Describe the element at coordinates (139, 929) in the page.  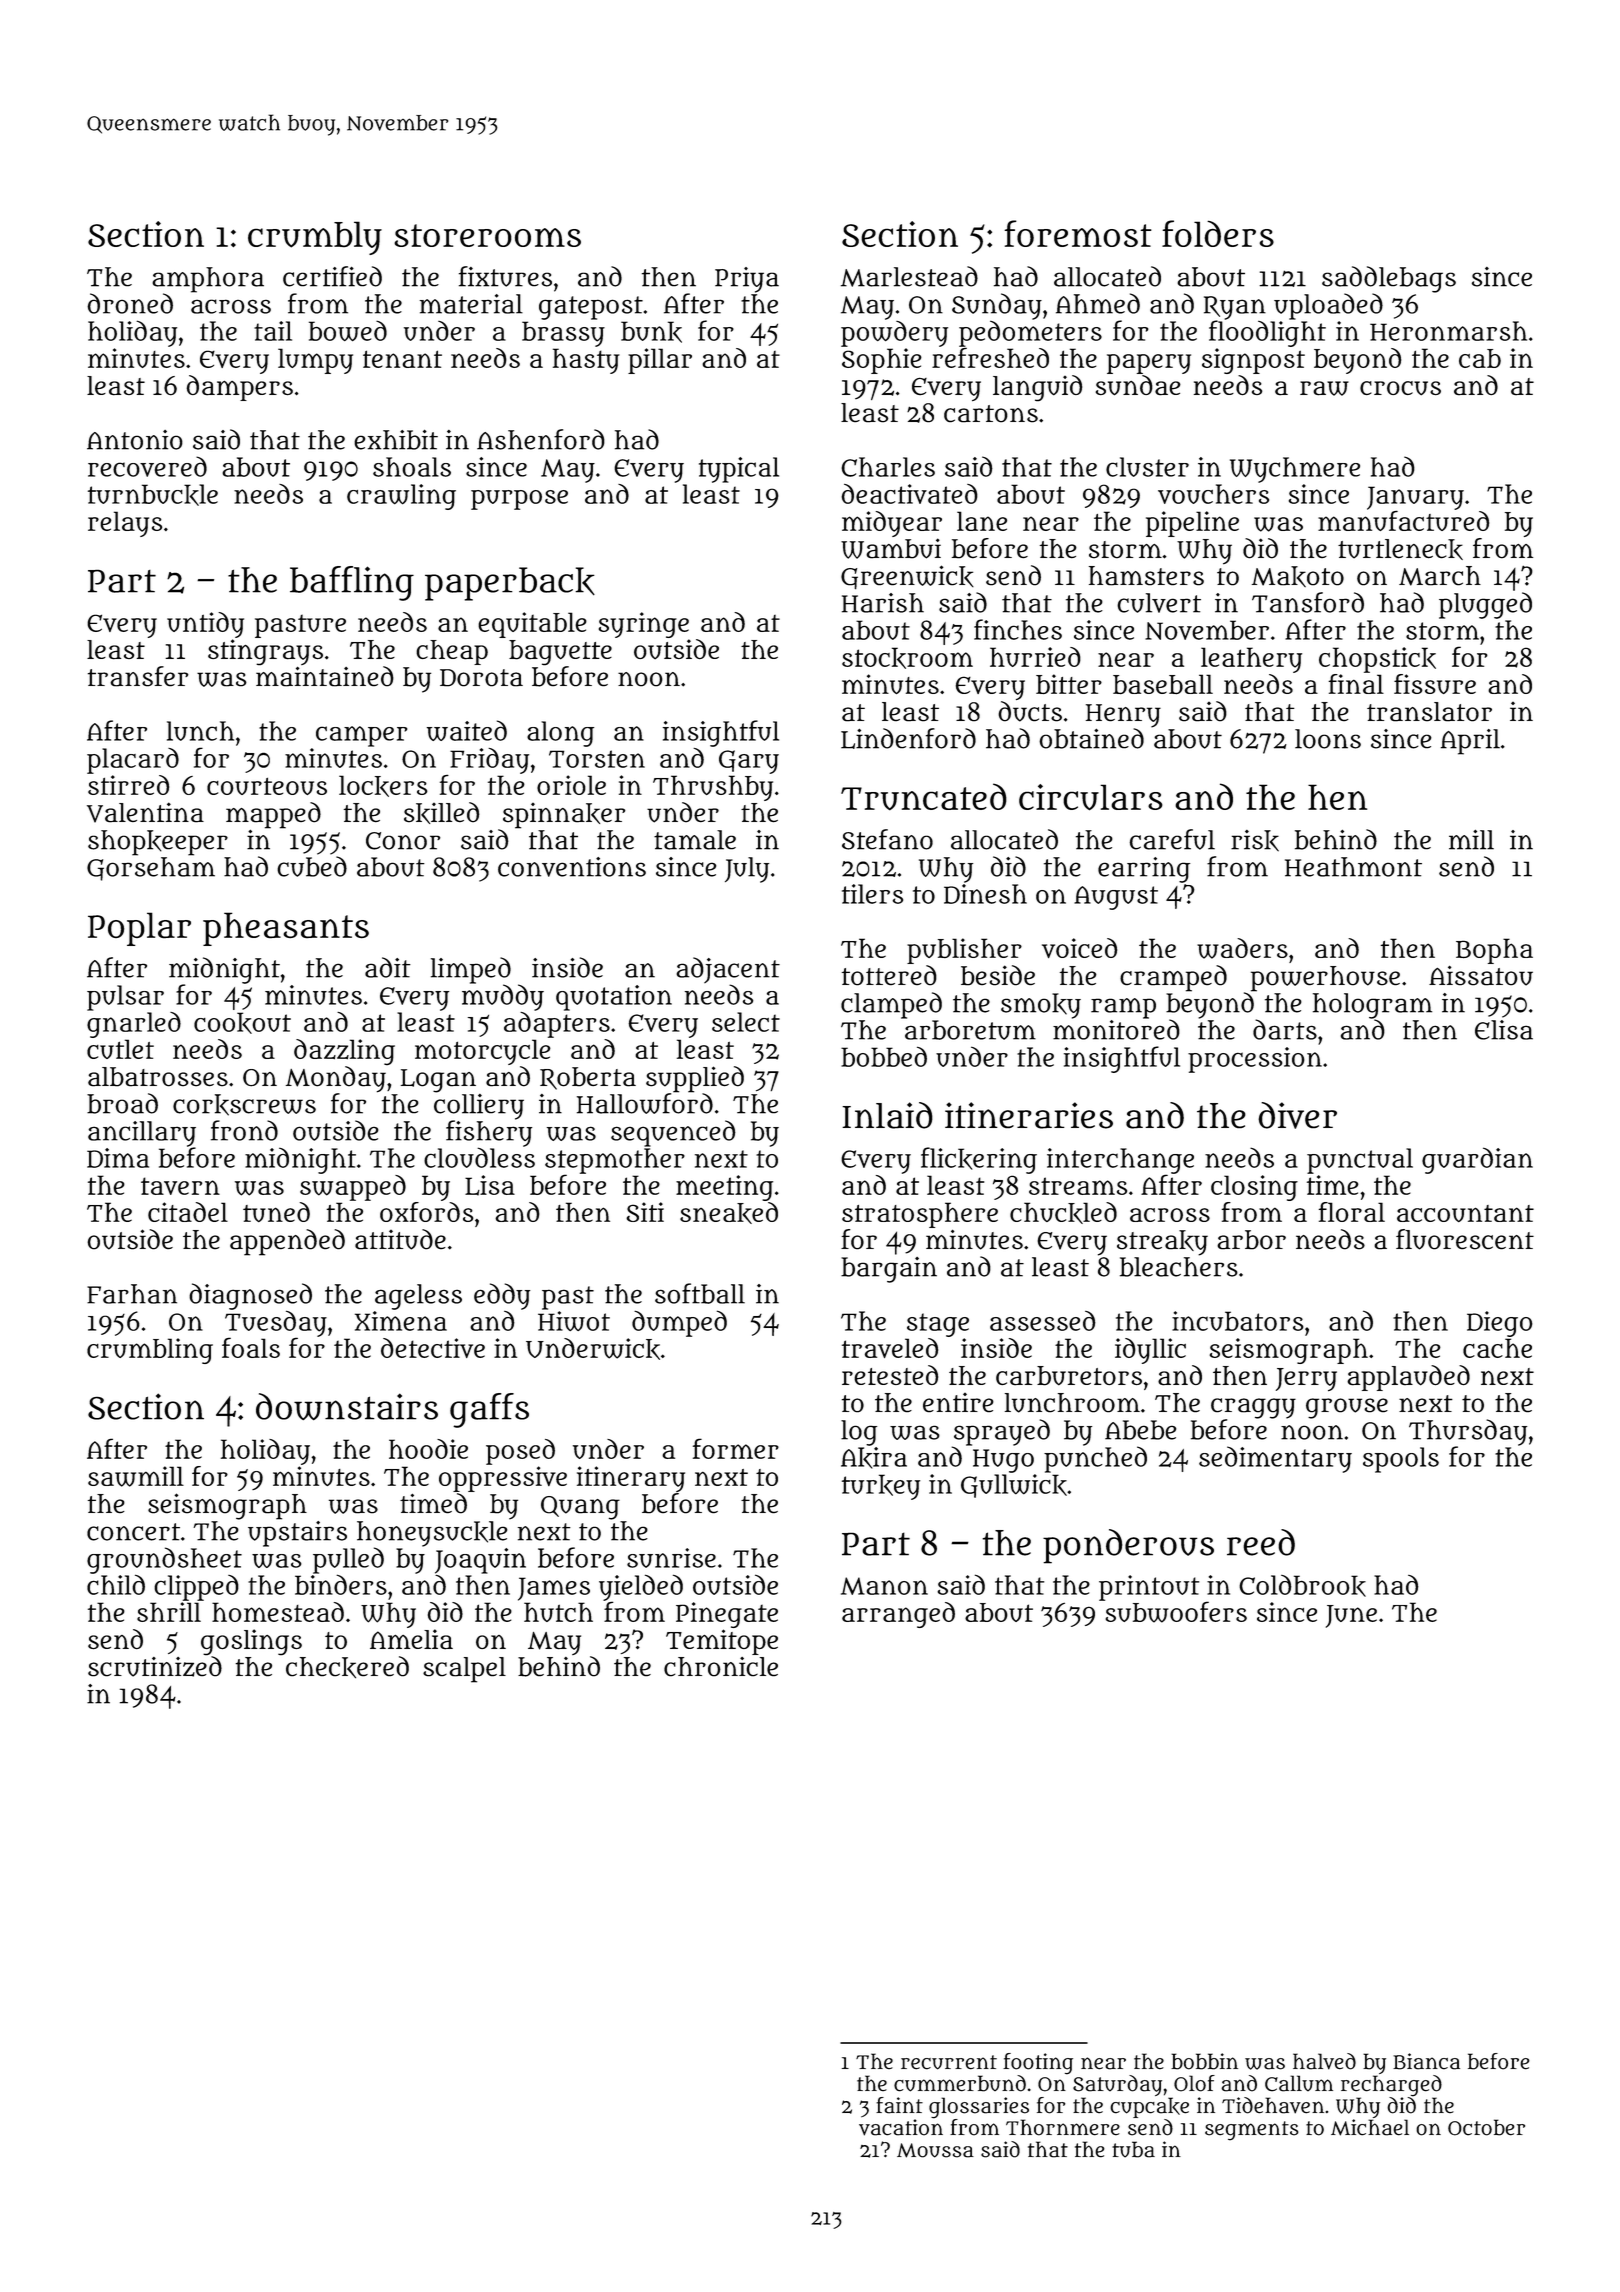
I see `Poplar` at that location.
